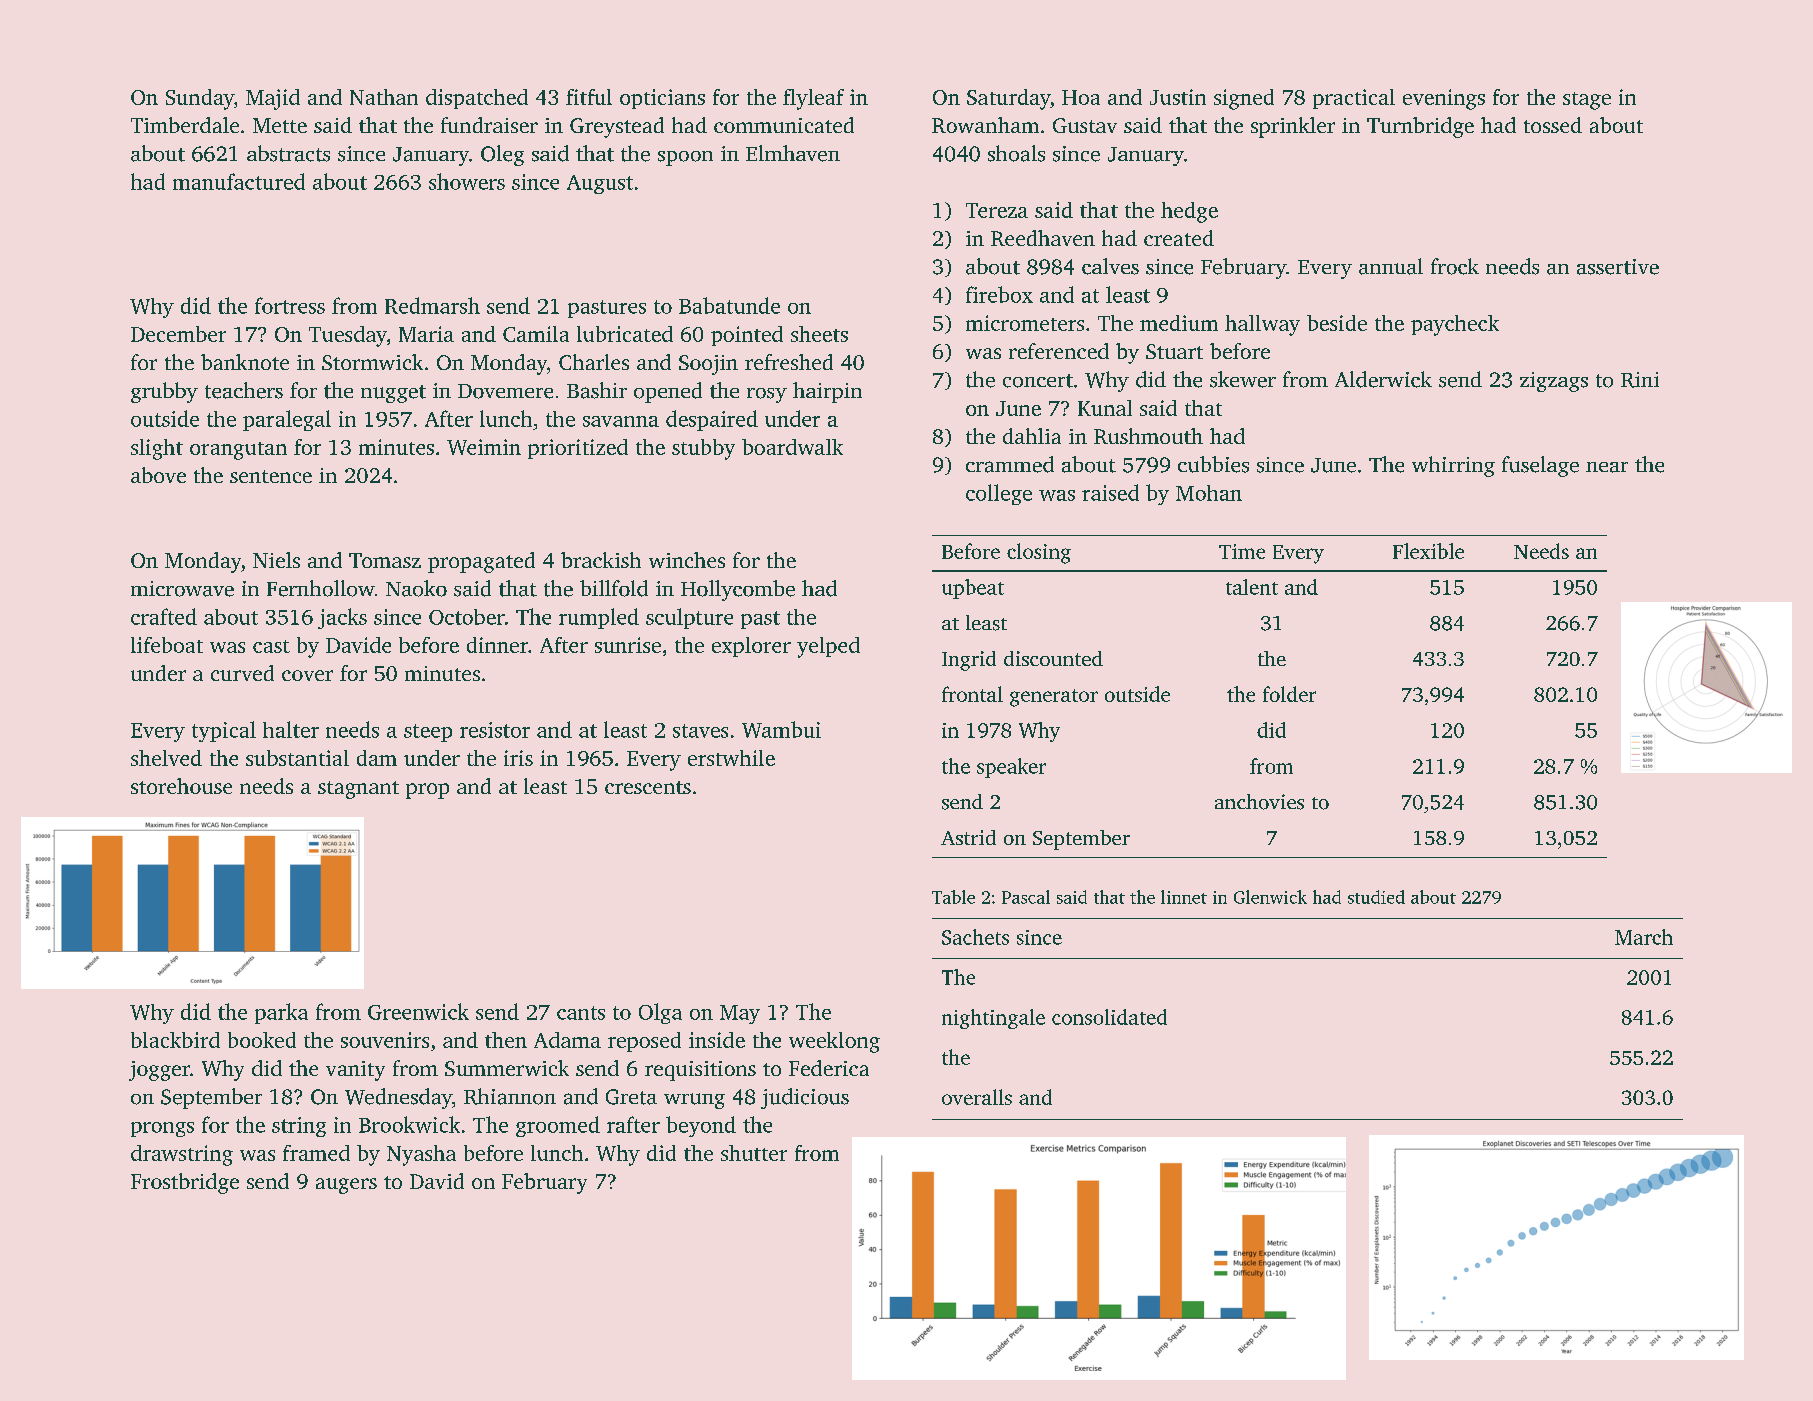 This document has height=1401, width=1813. I want to click on Astrid, so click(968, 837).
